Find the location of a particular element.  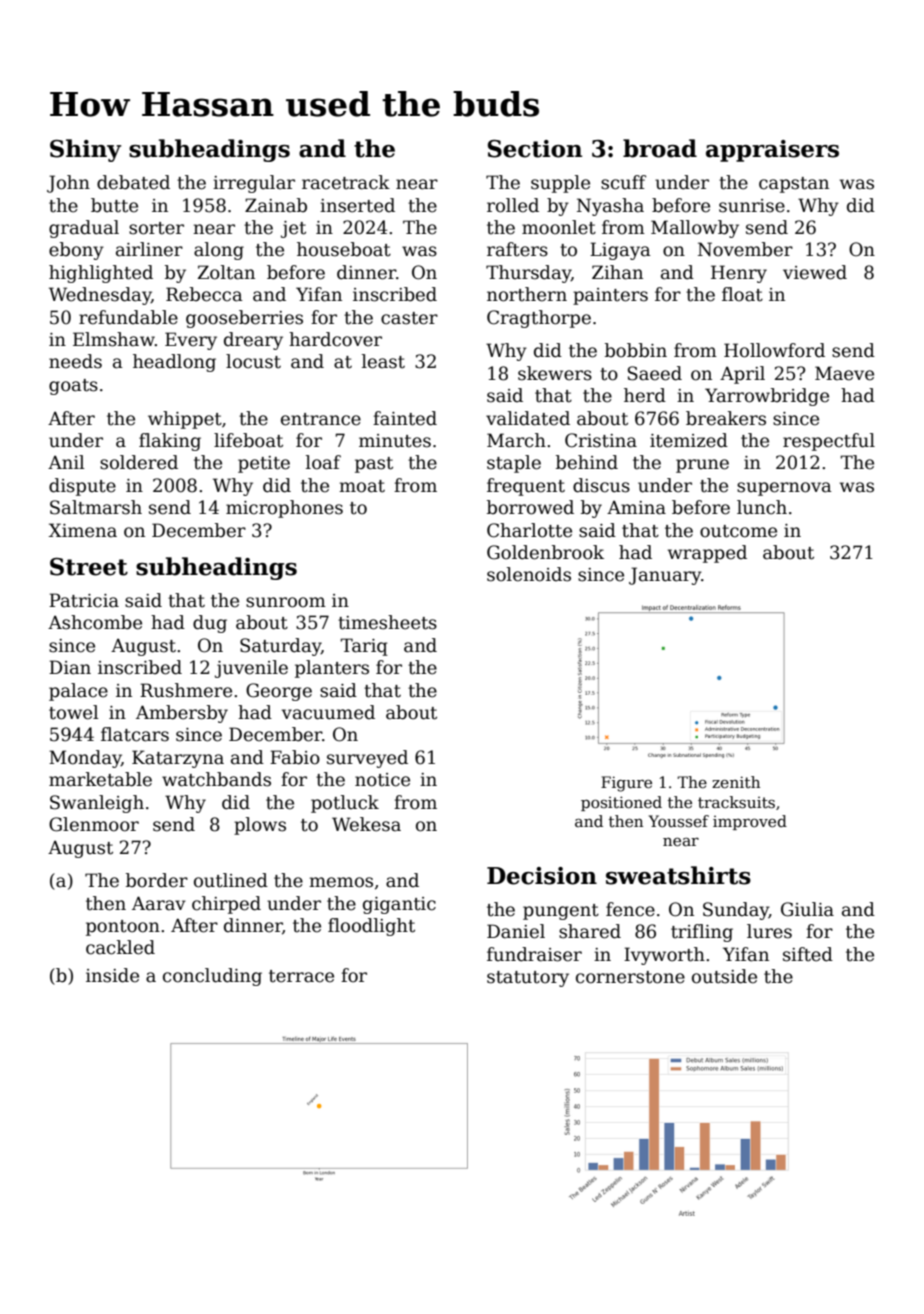

zenith is located at coordinates (736, 782).
